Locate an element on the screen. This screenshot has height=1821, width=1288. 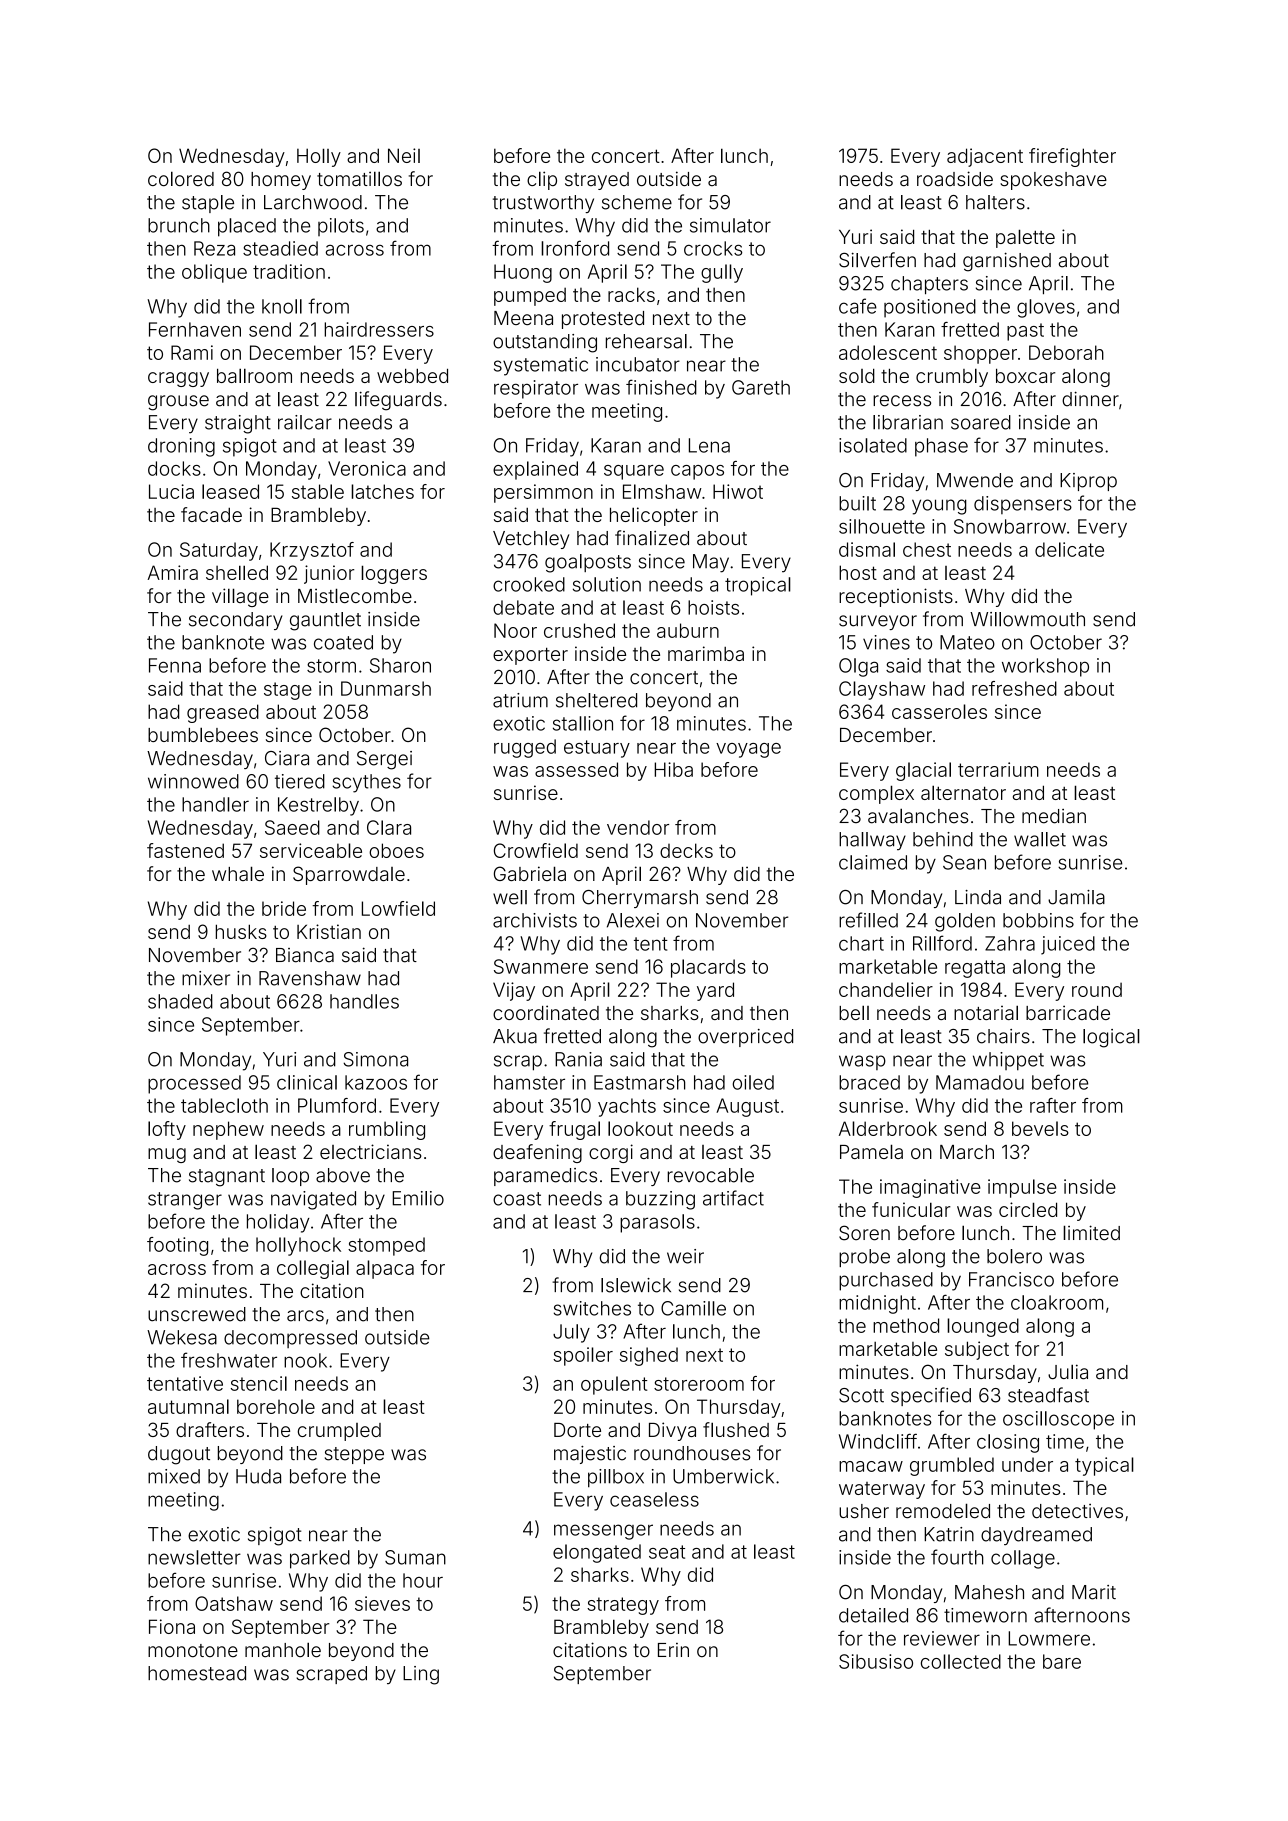
clip is located at coordinates (542, 180).
